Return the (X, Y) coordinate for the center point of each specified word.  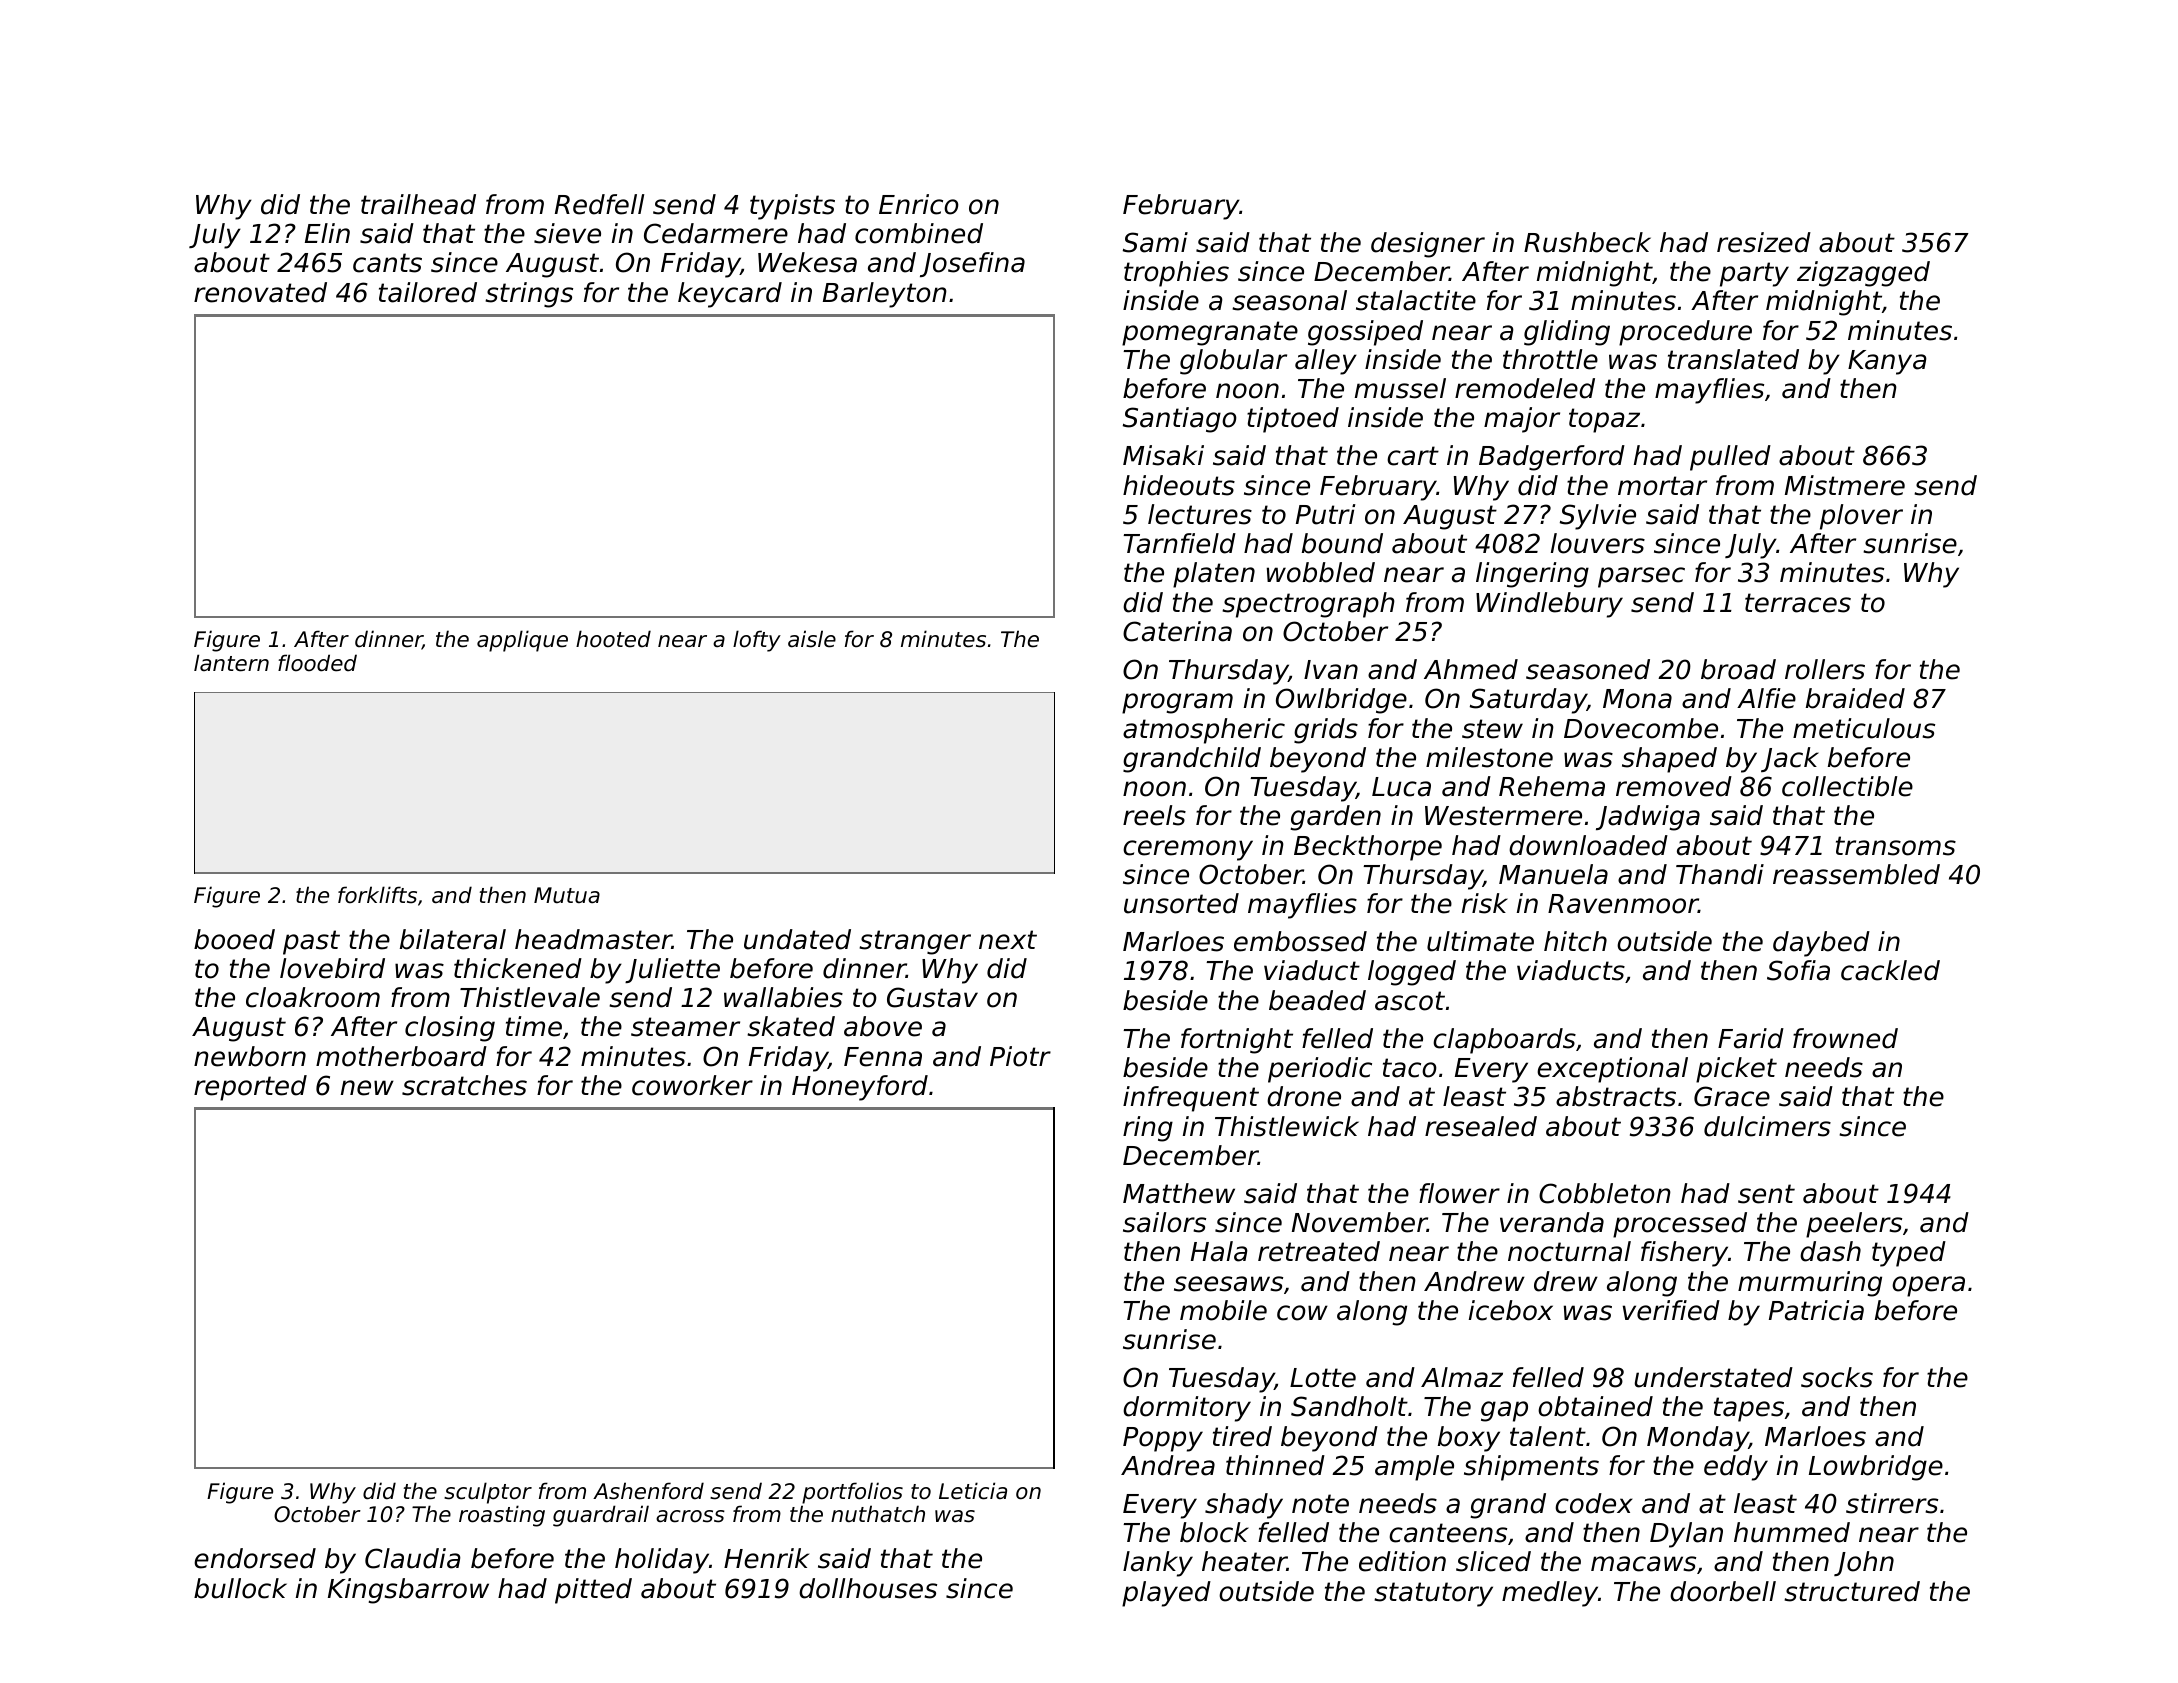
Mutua (567, 895)
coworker (692, 1085)
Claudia (413, 1558)
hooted (613, 639)
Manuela (1553, 874)
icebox (1511, 1310)
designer (1428, 245)
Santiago (1180, 420)
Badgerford (1552, 458)
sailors (1164, 1222)
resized (1764, 242)
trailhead (418, 204)
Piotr (1020, 1056)
